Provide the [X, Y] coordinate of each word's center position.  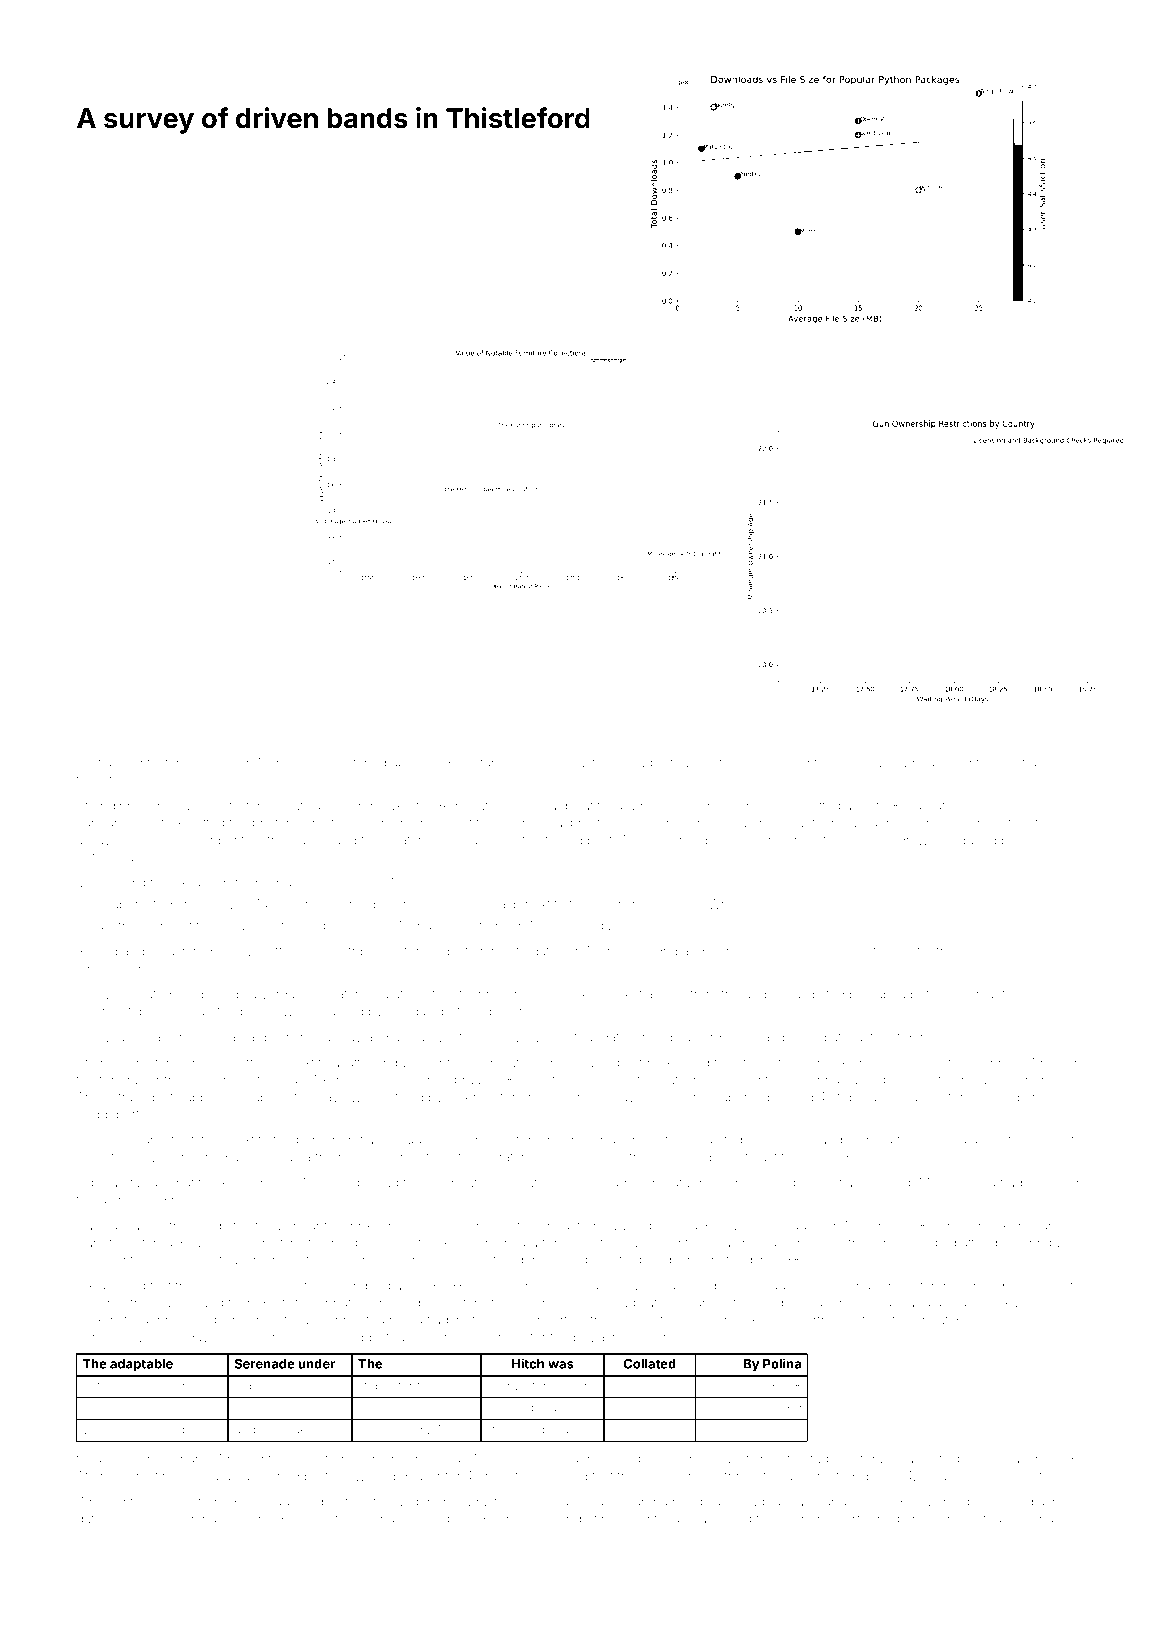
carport [652, 764]
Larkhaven [207, 1519]
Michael [869, 763]
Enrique [1044, 1243]
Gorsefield [298, 1285]
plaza [589, 1338]
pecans [699, 1521]
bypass [217, 764]
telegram [1017, 1099]
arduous [727, 1037]
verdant [284, 994]
